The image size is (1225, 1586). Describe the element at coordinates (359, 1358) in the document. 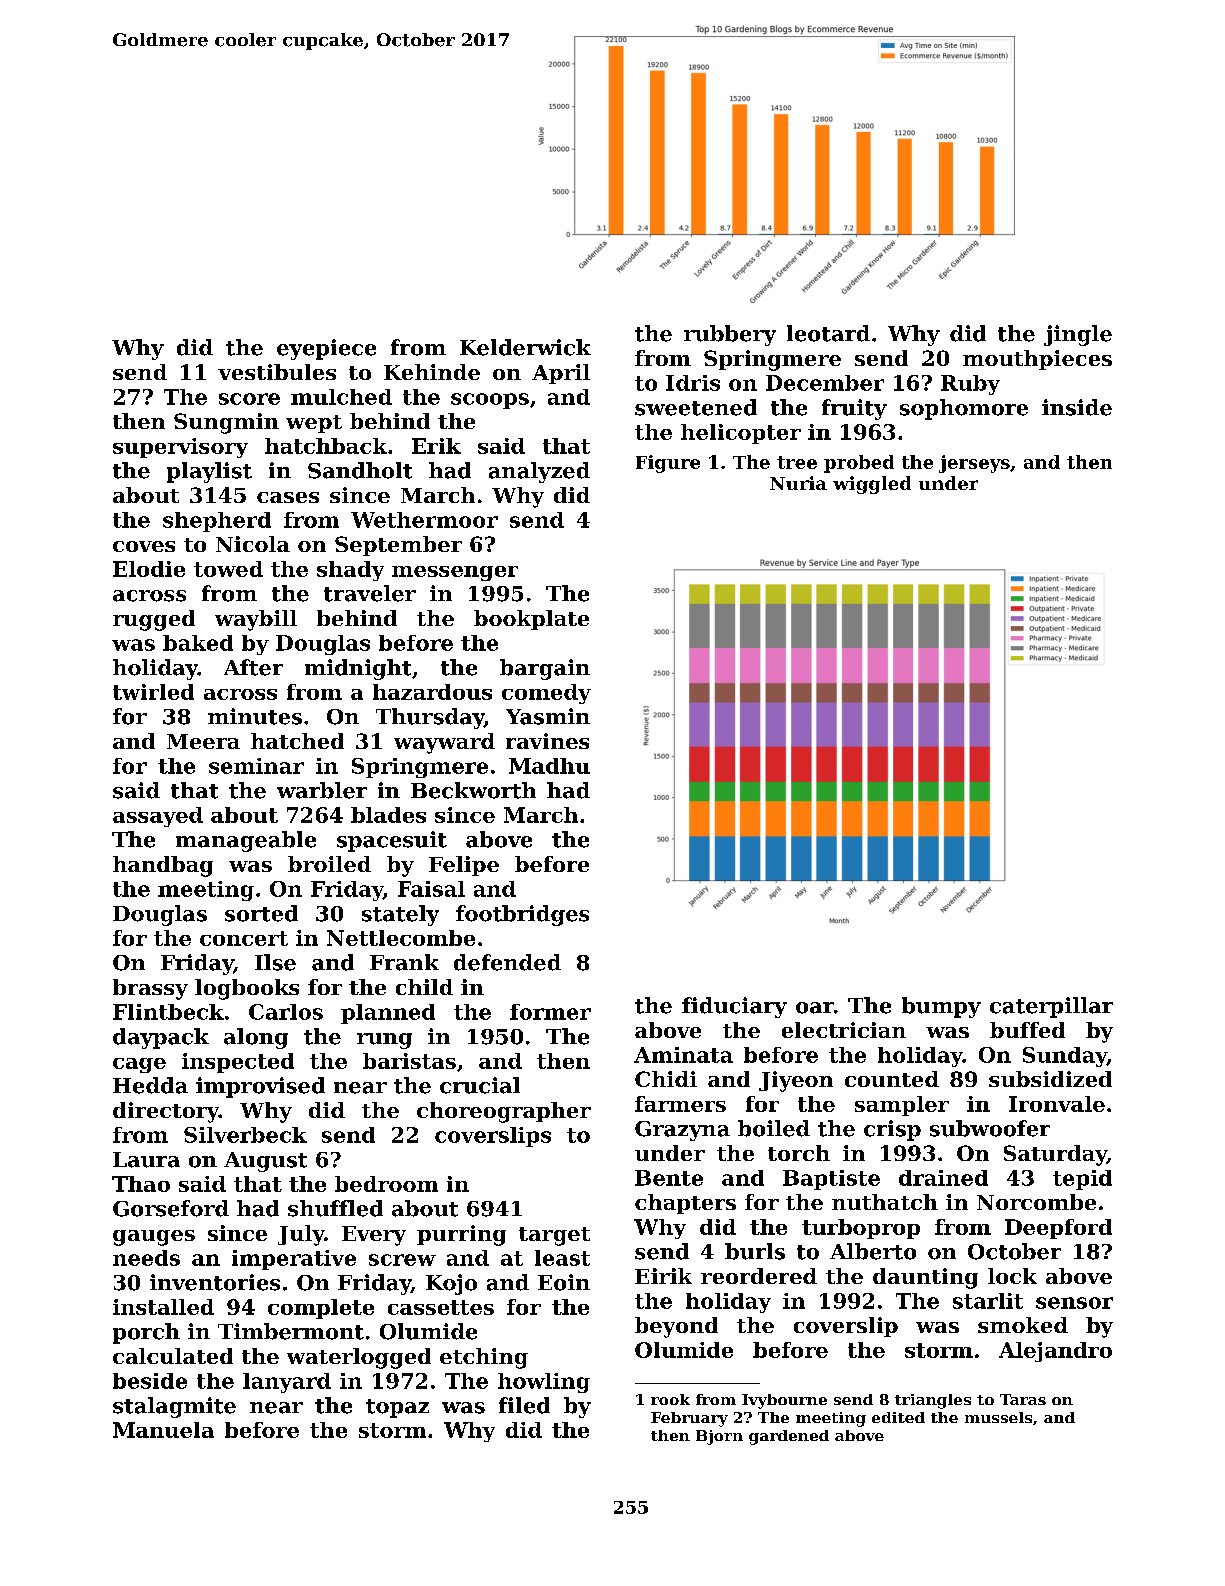

I see `waterlogged` at that location.
